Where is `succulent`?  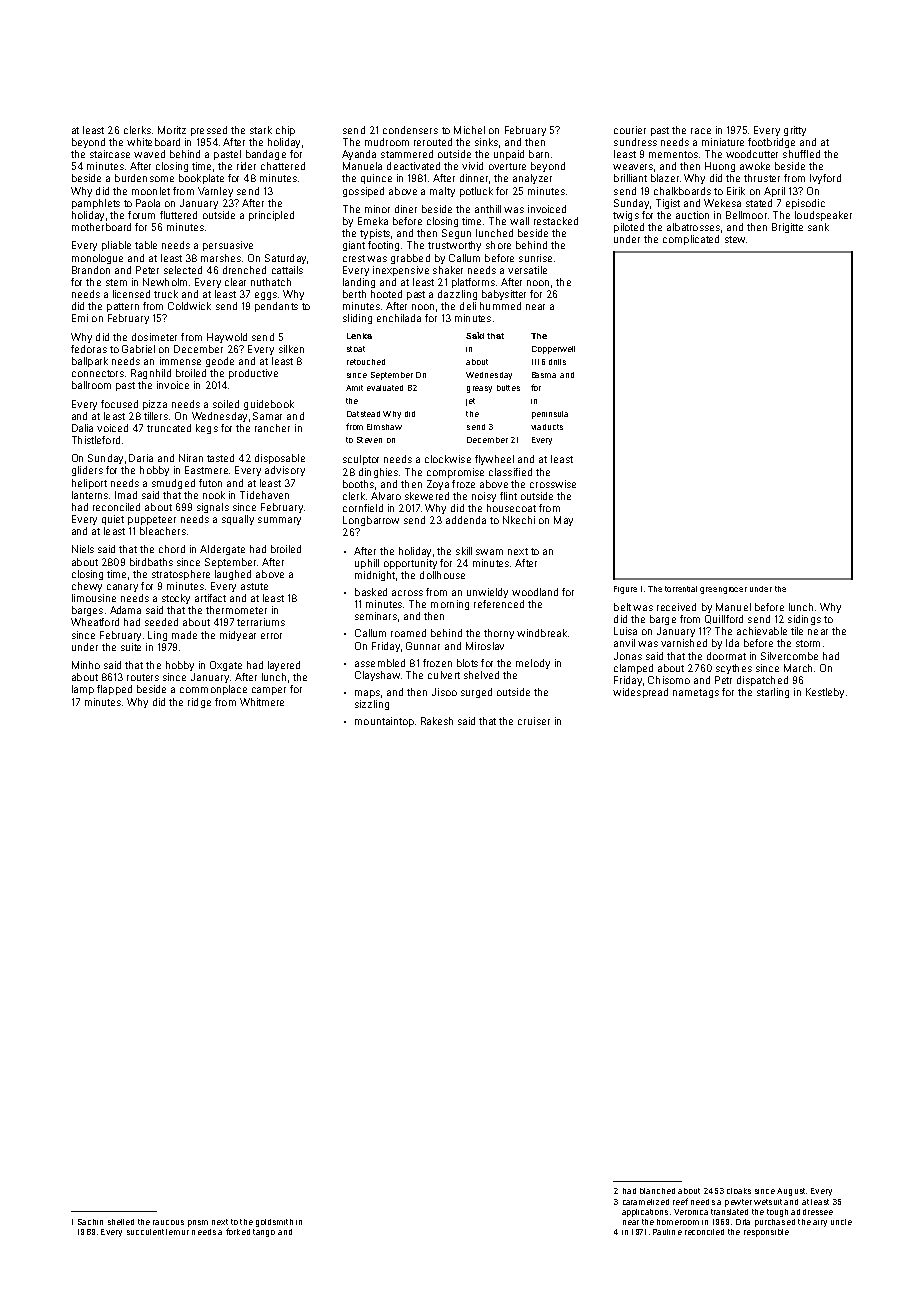
succulent is located at coordinates (145, 1232).
